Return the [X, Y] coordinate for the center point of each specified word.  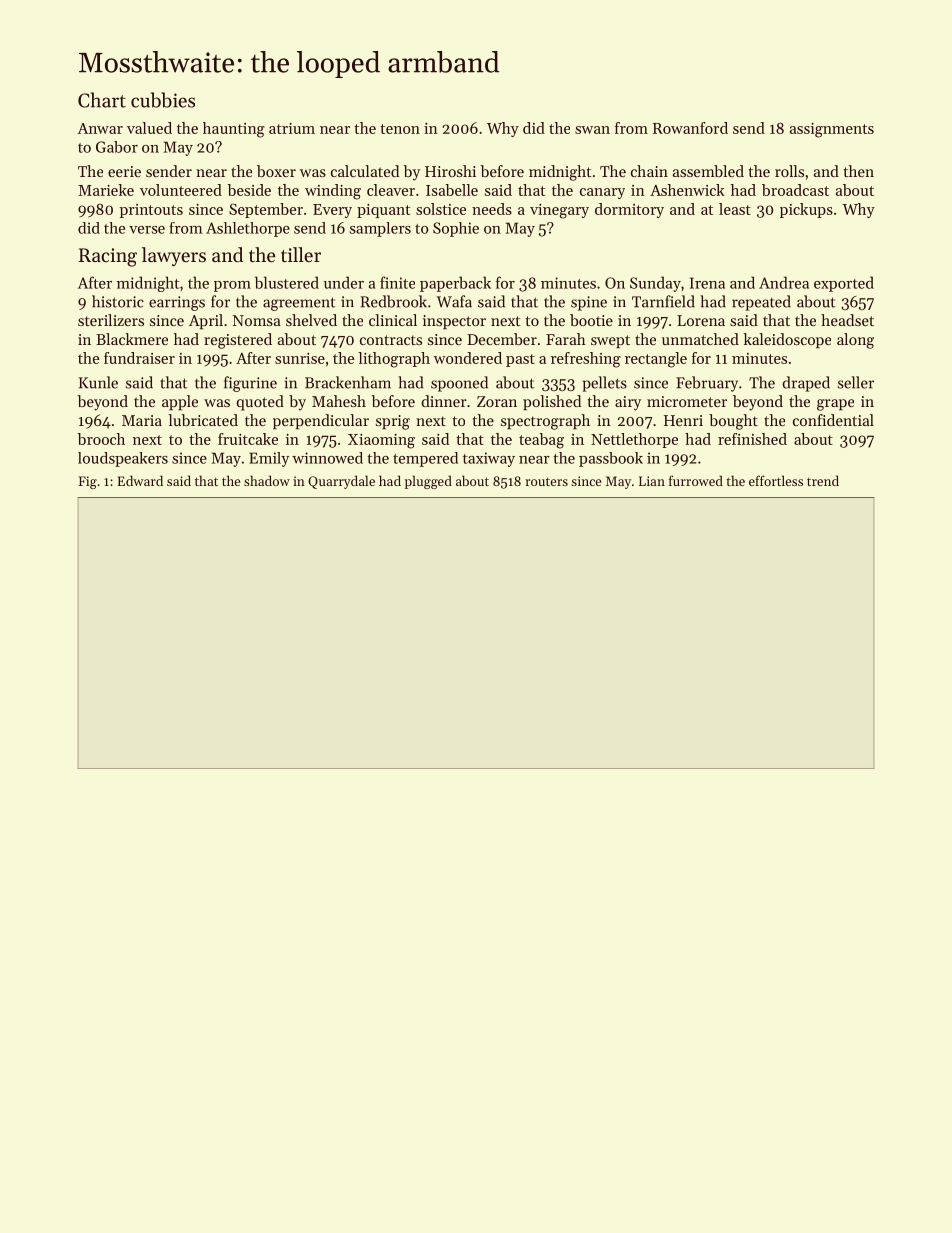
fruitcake [248, 439]
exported [844, 284]
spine [589, 303]
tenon [400, 129]
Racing [108, 257]
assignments [832, 130]
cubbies [163, 100]
